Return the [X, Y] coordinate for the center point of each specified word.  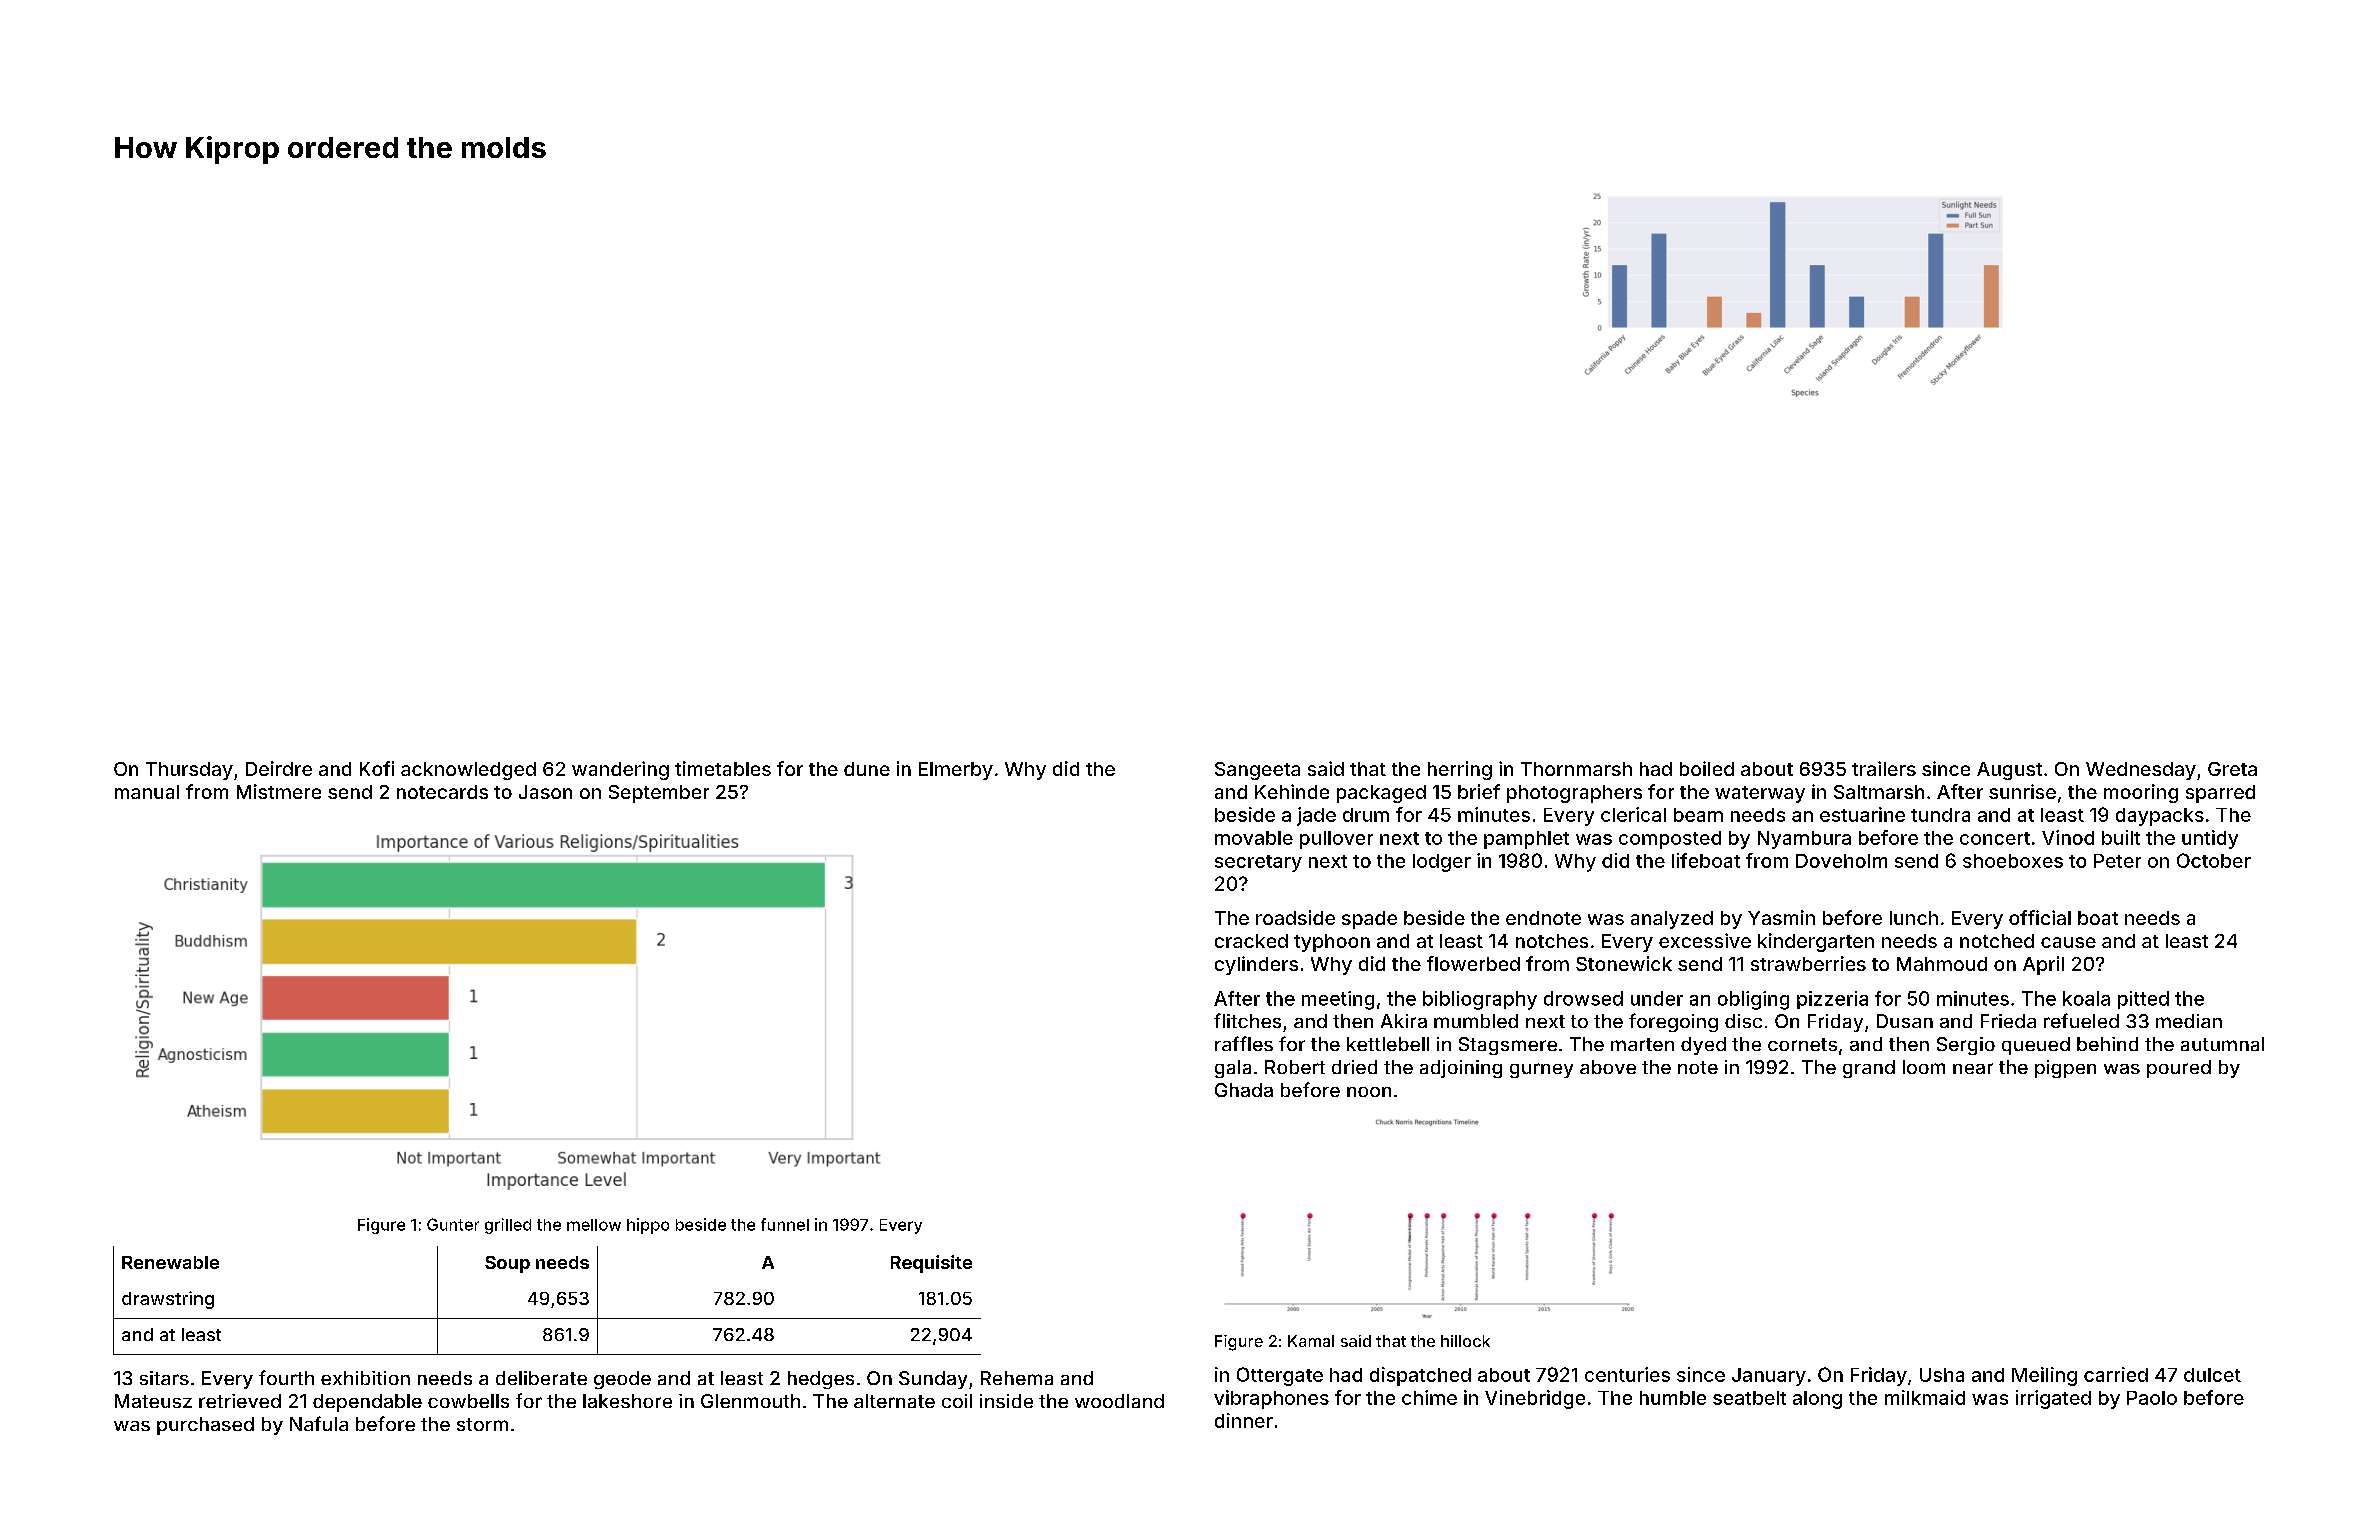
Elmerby [956, 771]
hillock [1465, 1341]
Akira [1404, 1021]
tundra [1940, 815]
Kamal [1311, 1341]
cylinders [1256, 965]
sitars [164, 1378]
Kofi [377, 768]
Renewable [170, 1262]
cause [2068, 942]
